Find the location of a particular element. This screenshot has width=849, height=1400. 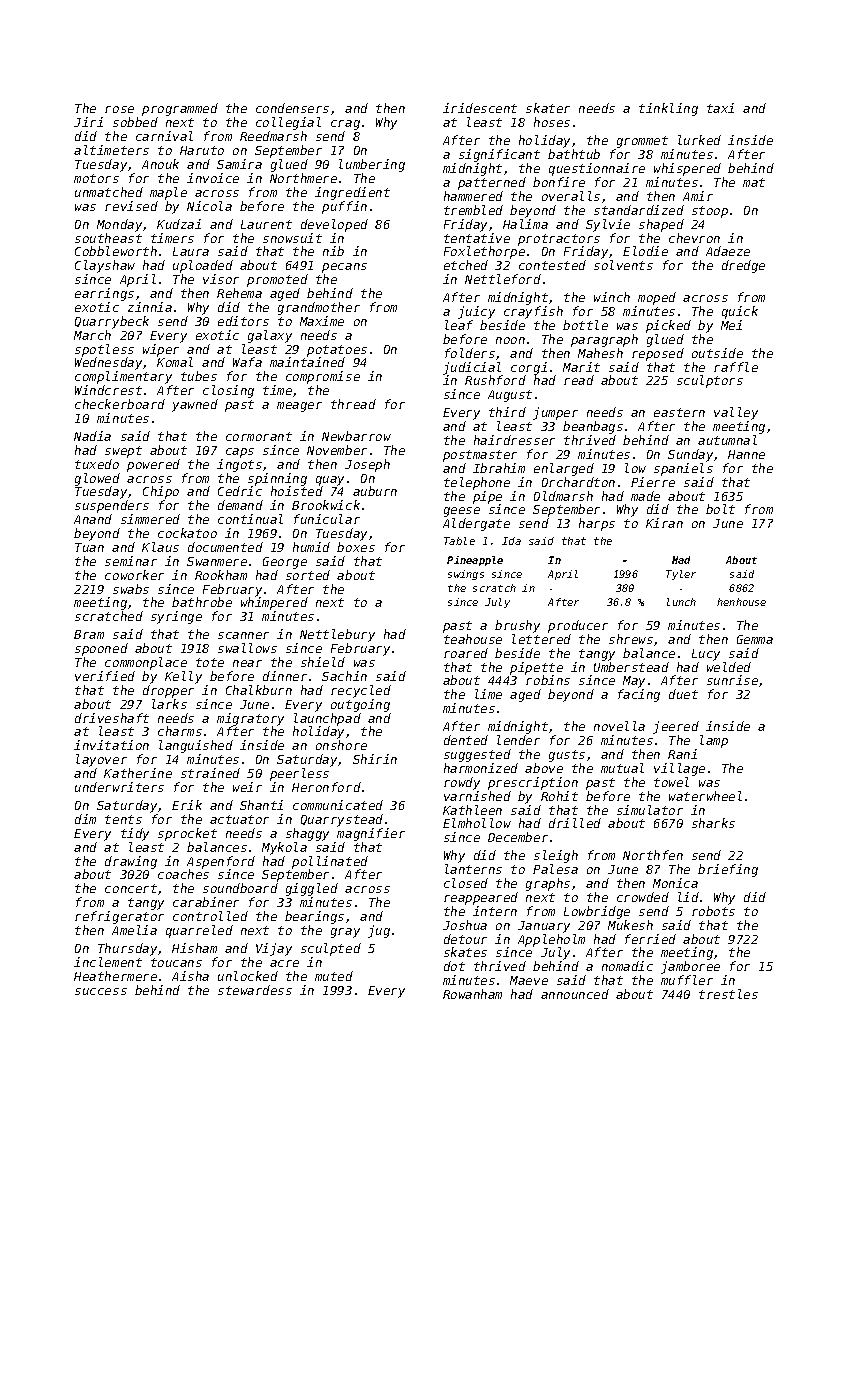

earrings is located at coordinates (104, 294).
